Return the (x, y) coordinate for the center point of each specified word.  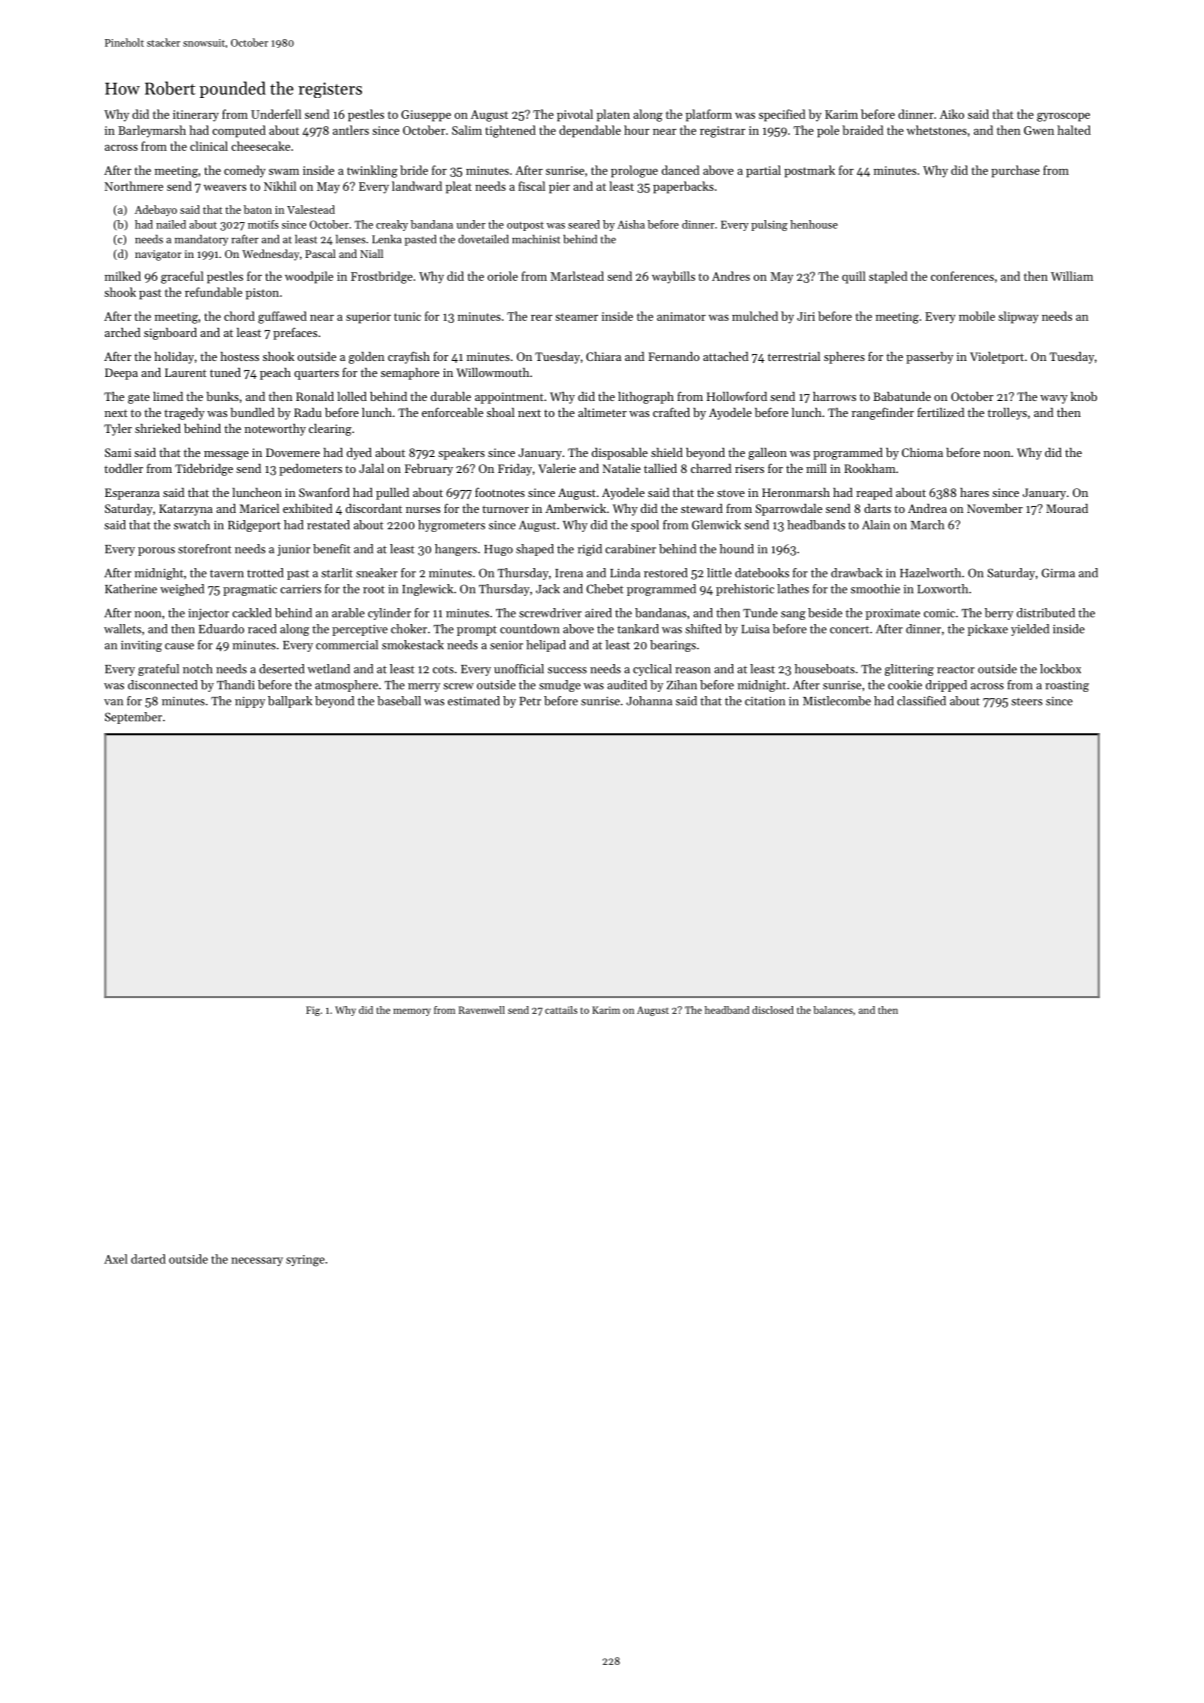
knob (1084, 396)
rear (542, 318)
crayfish (409, 357)
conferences (962, 276)
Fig (313, 1011)
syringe (305, 1261)
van (113, 702)
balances (833, 1010)
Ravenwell (482, 1010)
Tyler (118, 430)
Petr (530, 701)
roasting (1067, 686)
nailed (171, 224)
